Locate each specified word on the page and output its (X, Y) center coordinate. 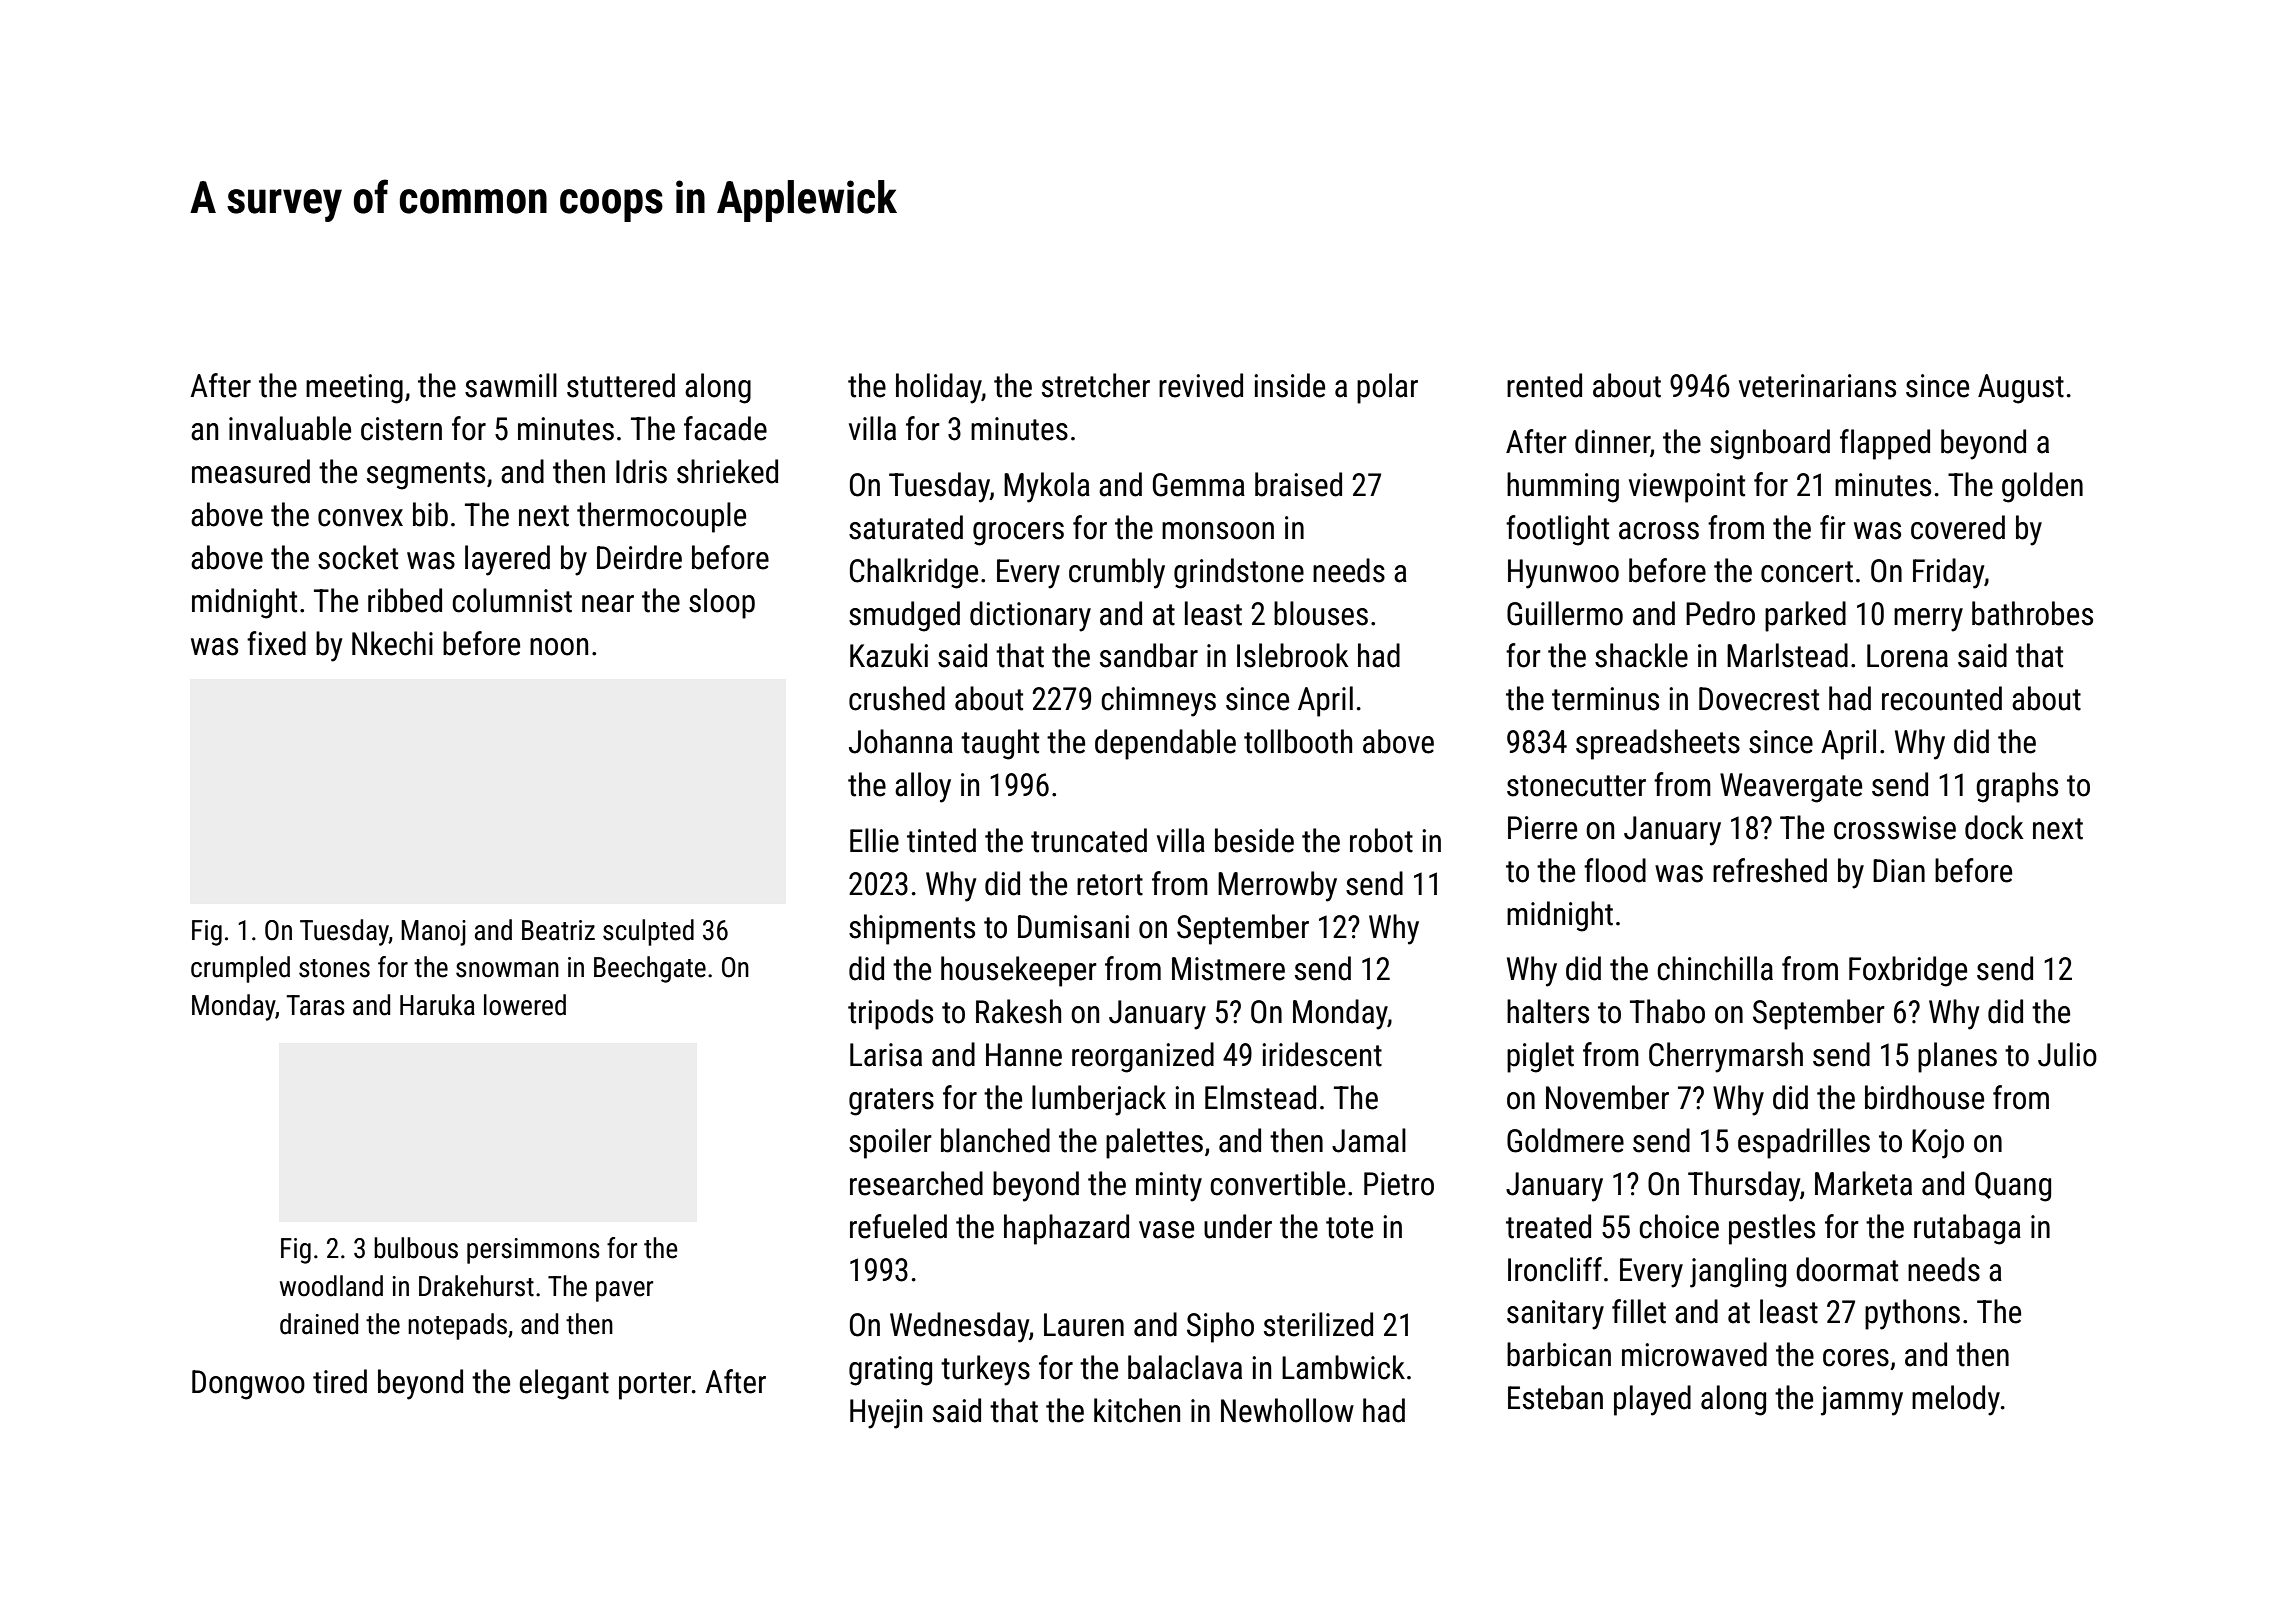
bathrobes (2032, 613)
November (1607, 1097)
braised (1298, 484)
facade (725, 428)
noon (559, 647)
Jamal (1369, 1140)
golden (2042, 487)
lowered (525, 1005)
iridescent (1322, 1054)
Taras (315, 1005)
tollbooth (1298, 741)
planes (1957, 1057)
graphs (2017, 787)
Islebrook (1293, 655)
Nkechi (392, 643)
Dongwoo (248, 1385)
